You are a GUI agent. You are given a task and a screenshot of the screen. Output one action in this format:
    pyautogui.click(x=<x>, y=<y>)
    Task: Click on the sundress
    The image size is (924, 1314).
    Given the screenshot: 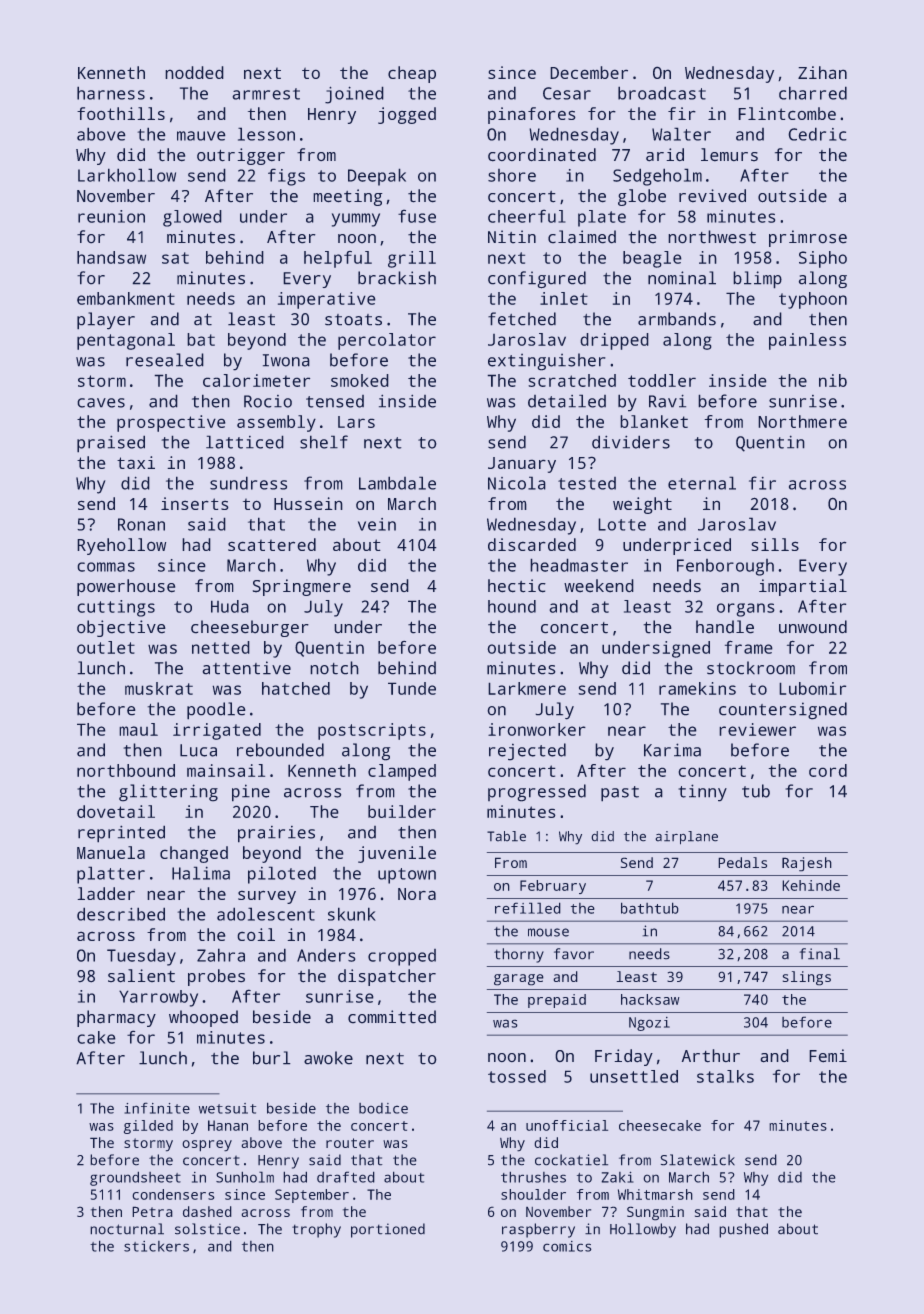 What is the action you would take?
    pyautogui.click(x=248, y=483)
